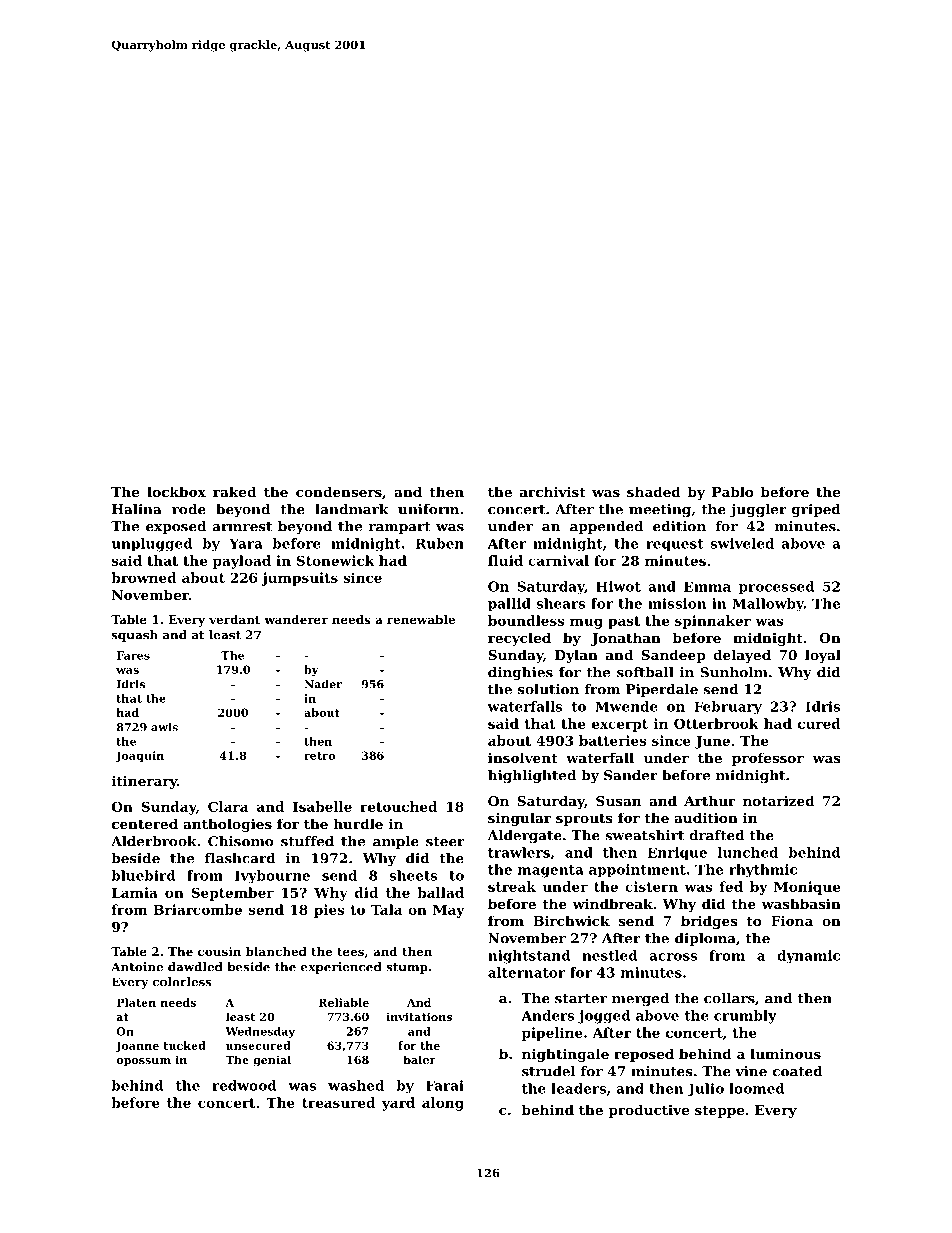 This screenshot has width=952, height=1233. I want to click on itinerary, so click(144, 782).
